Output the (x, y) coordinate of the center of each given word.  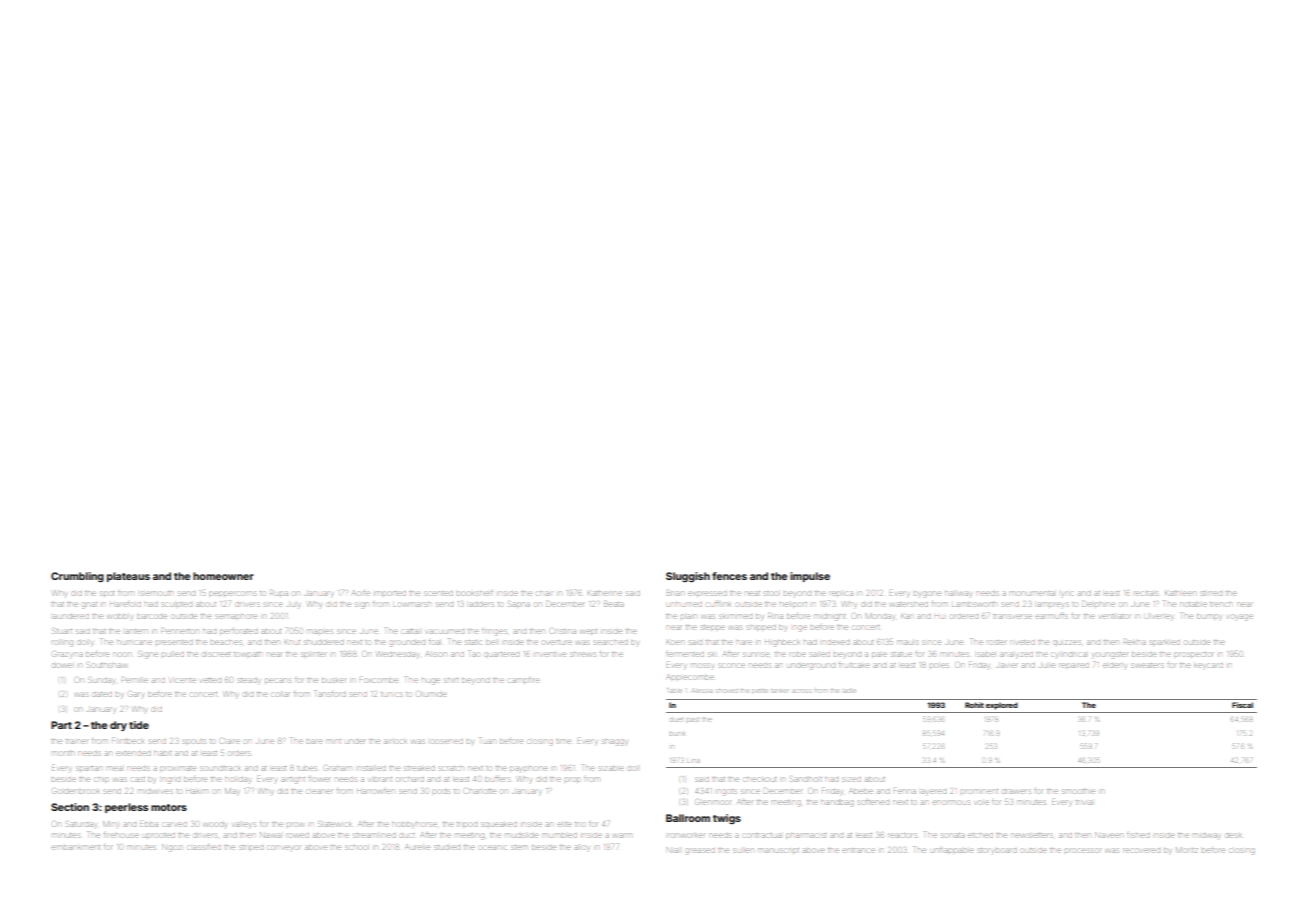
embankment (75, 847)
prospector (1193, 654)
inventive (550, 654)
